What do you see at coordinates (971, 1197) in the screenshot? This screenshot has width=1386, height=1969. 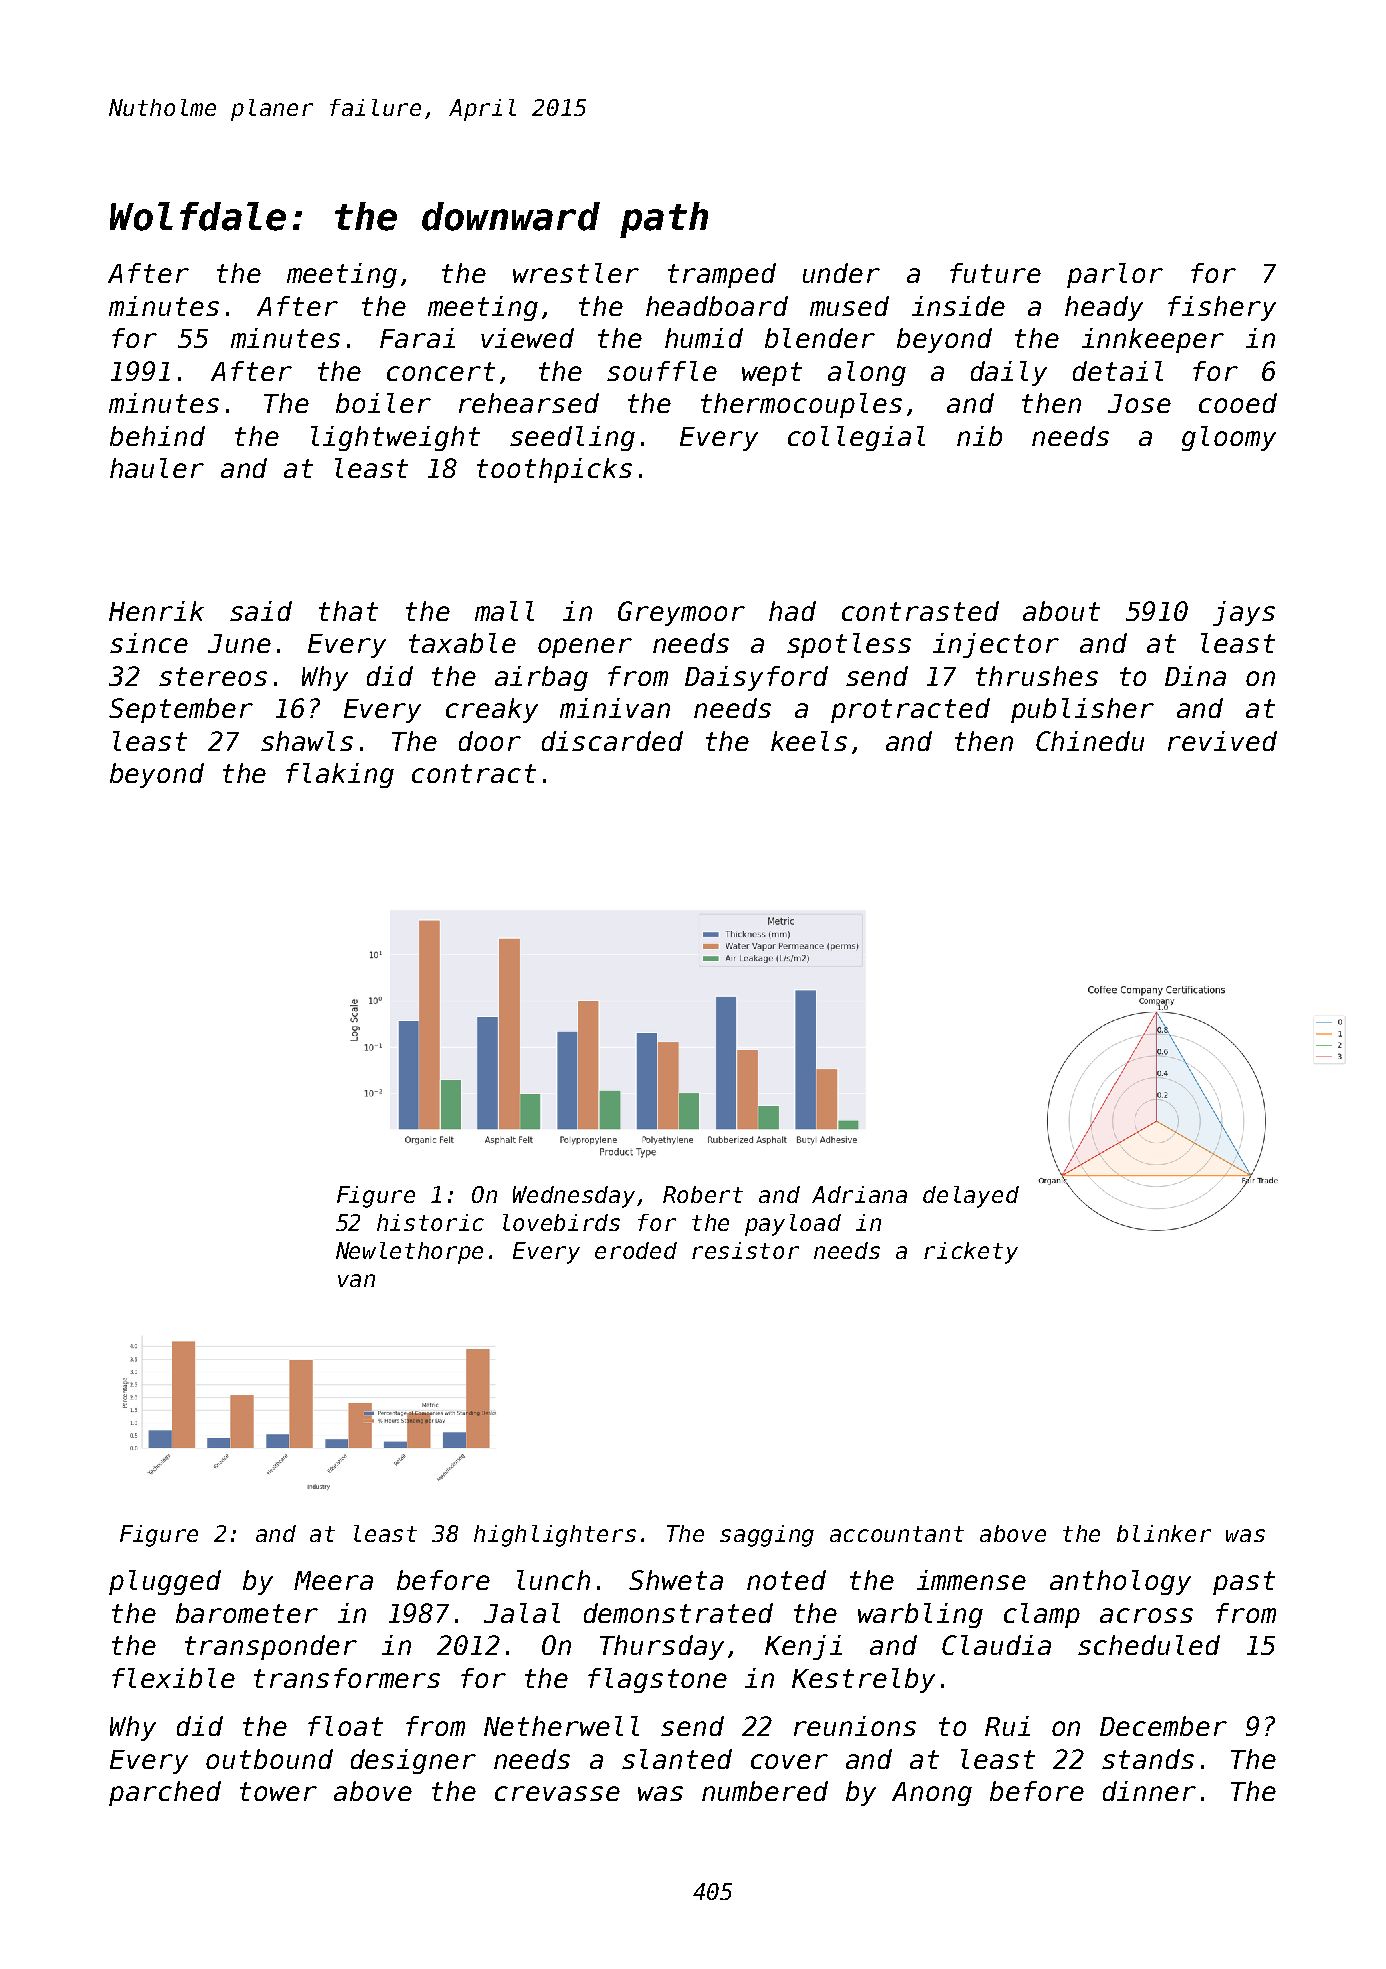 I see `delayed` at bounding box center [971, 1197].
